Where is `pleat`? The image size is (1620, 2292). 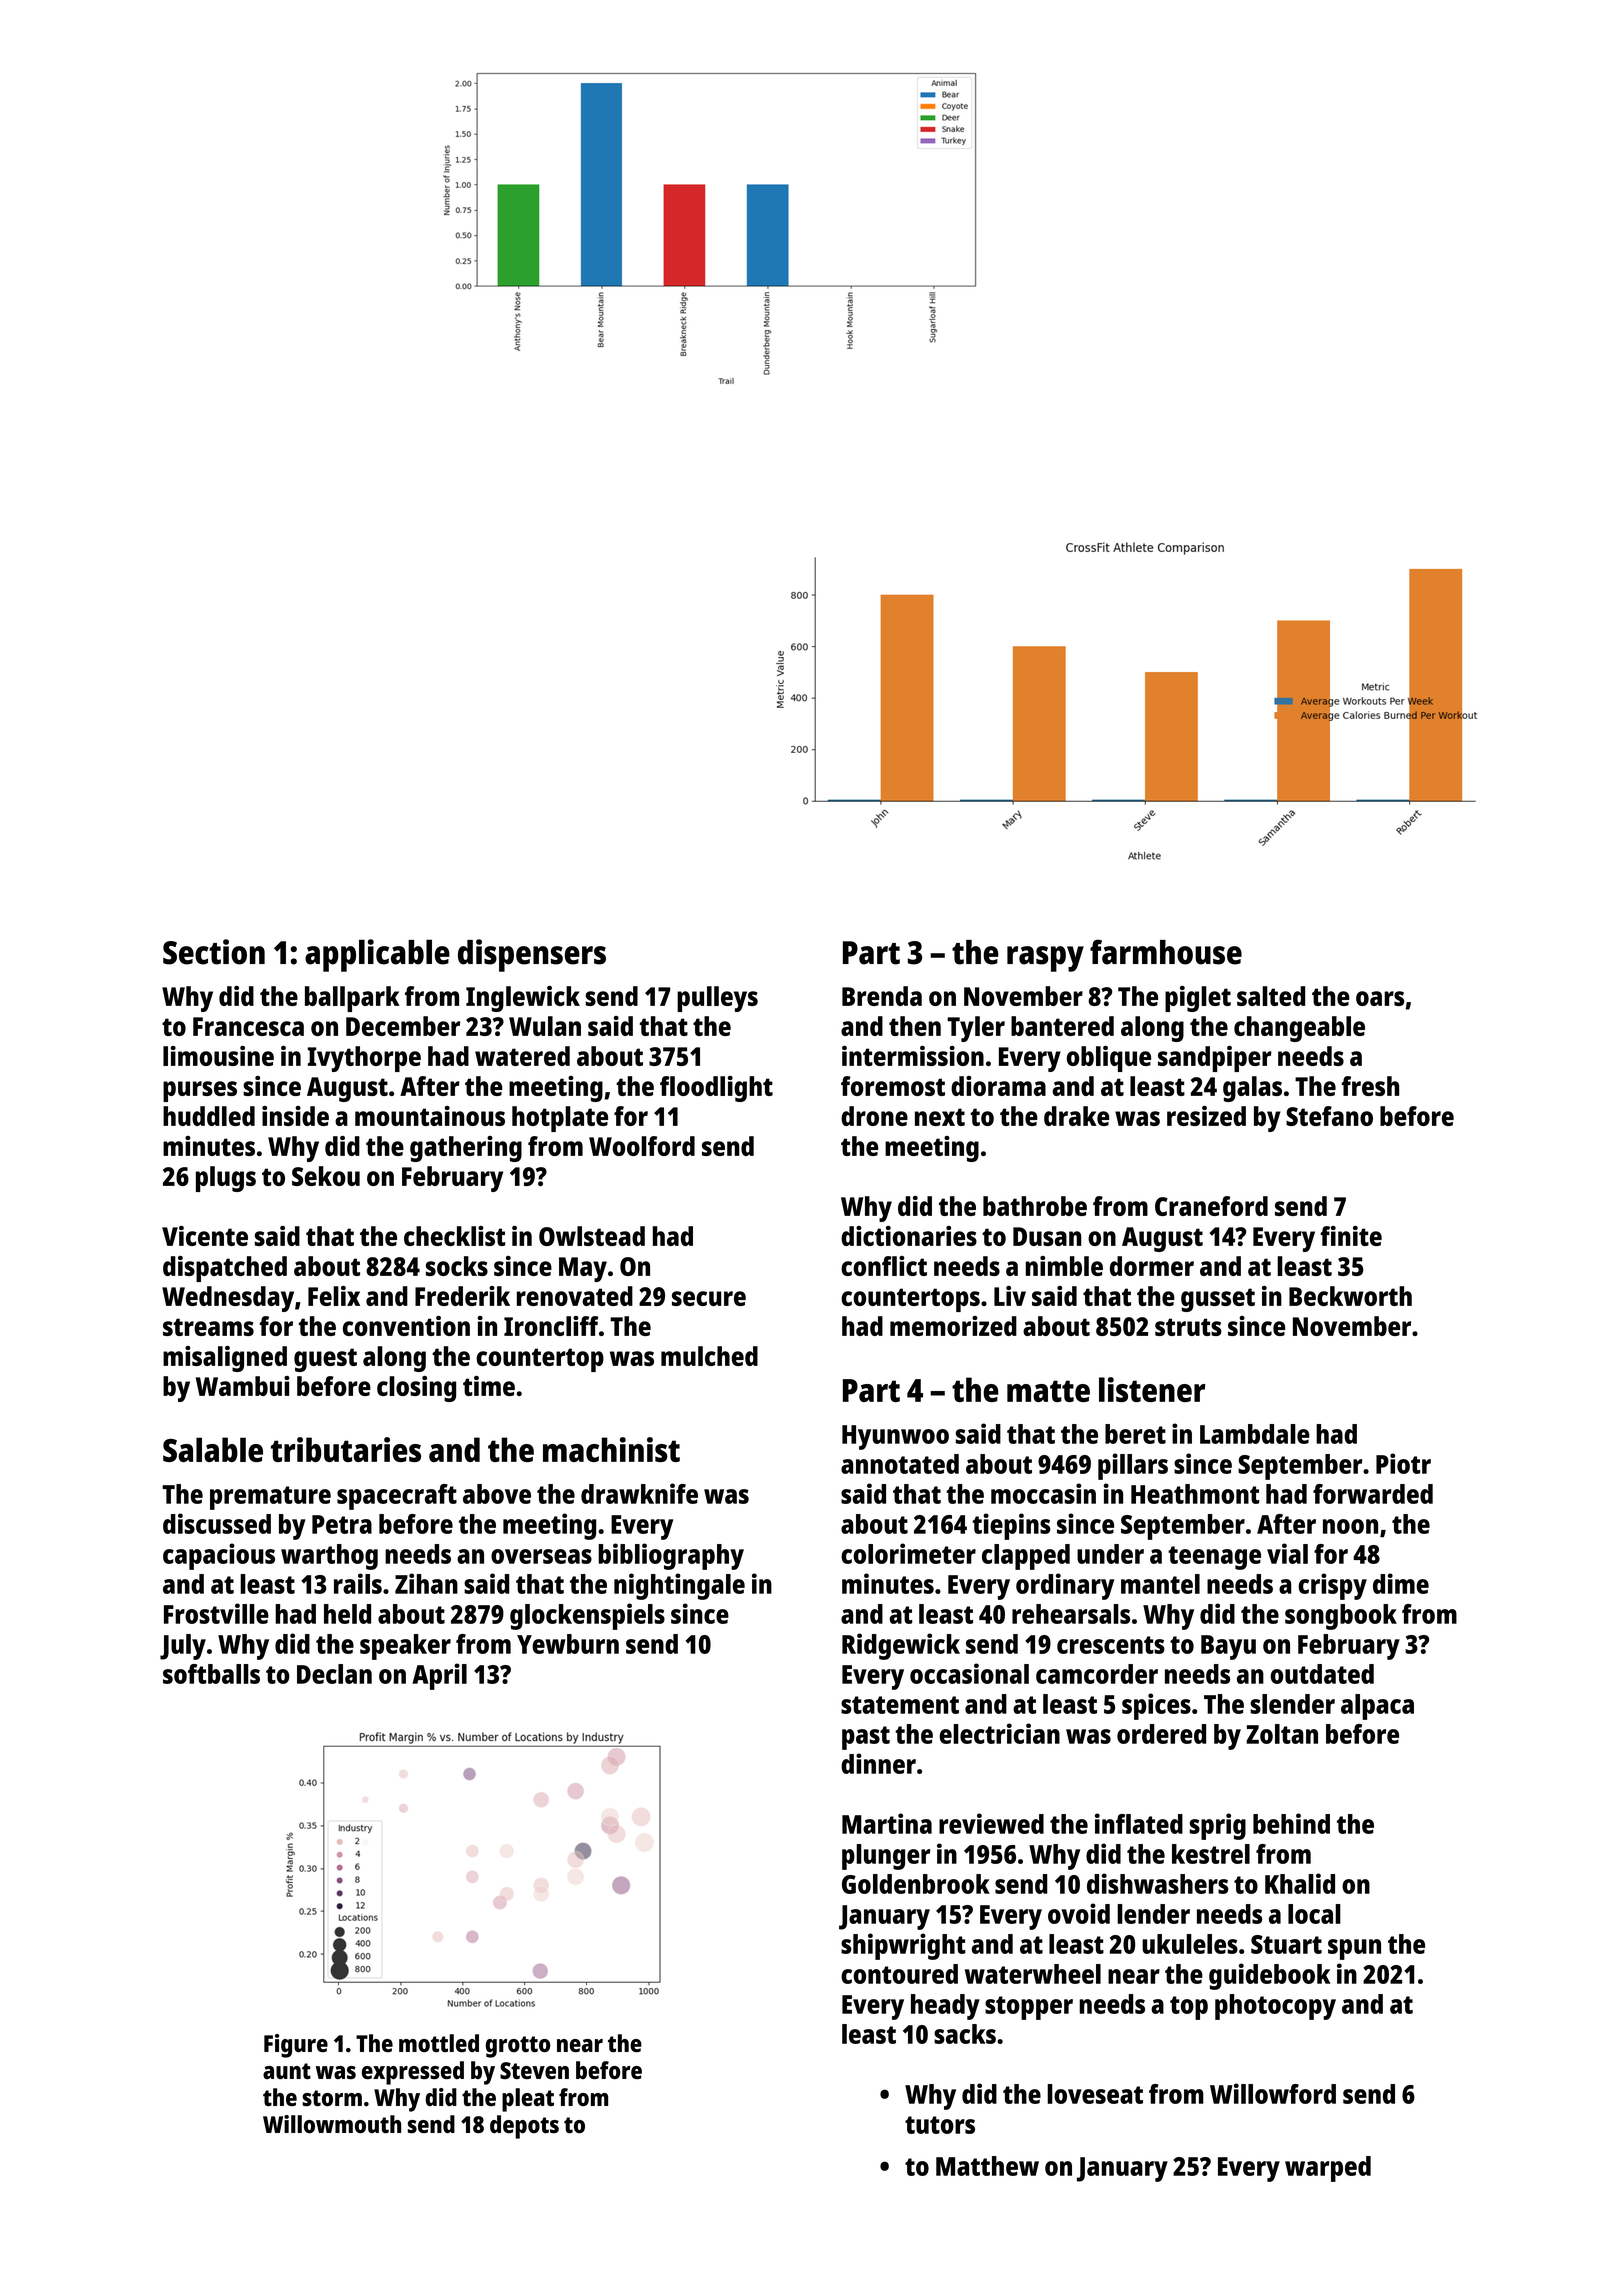
pleat is located at coordinates (528, 2100).
